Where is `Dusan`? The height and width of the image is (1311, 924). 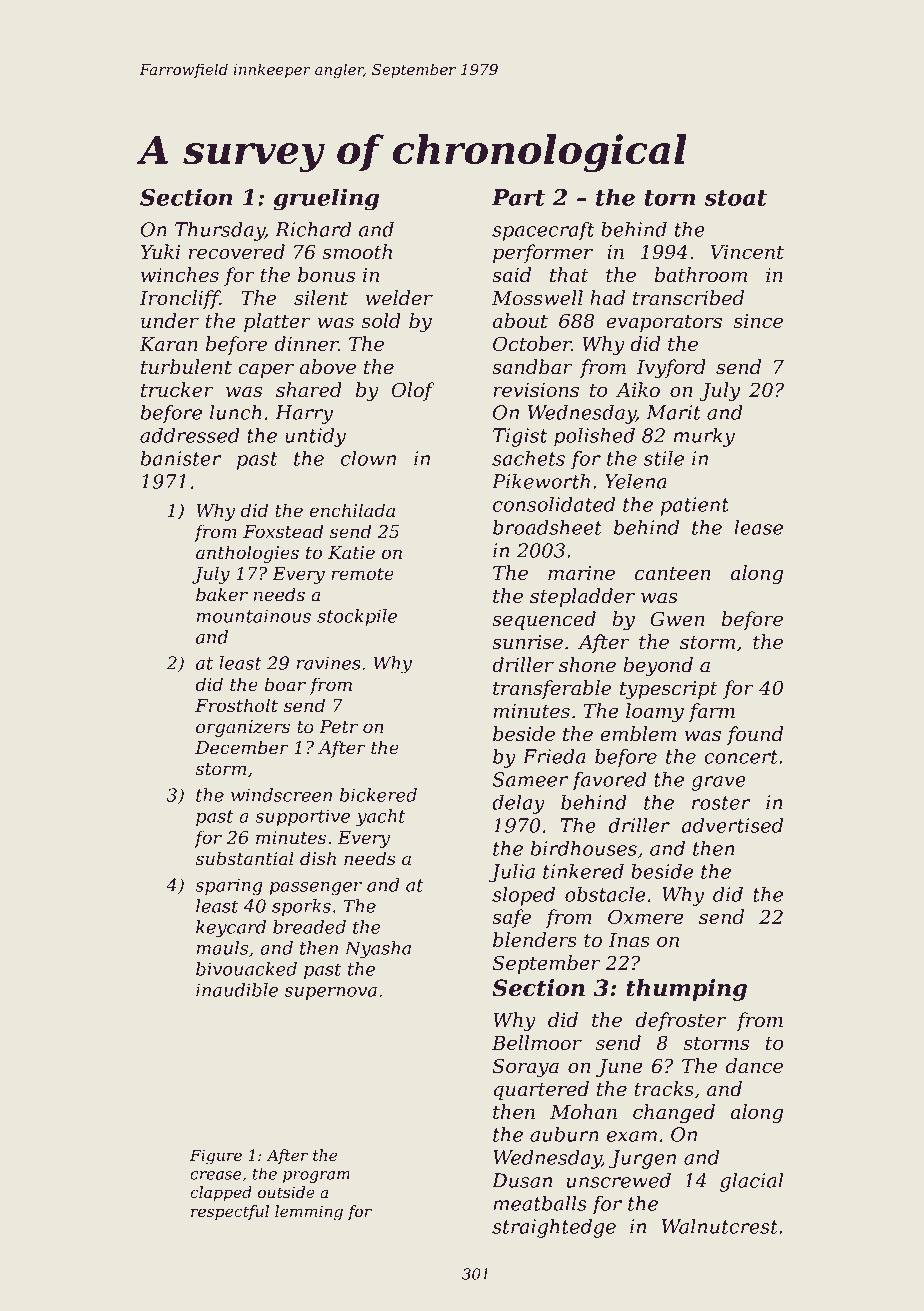
Dusan is located at coordinates (522, 1180).
